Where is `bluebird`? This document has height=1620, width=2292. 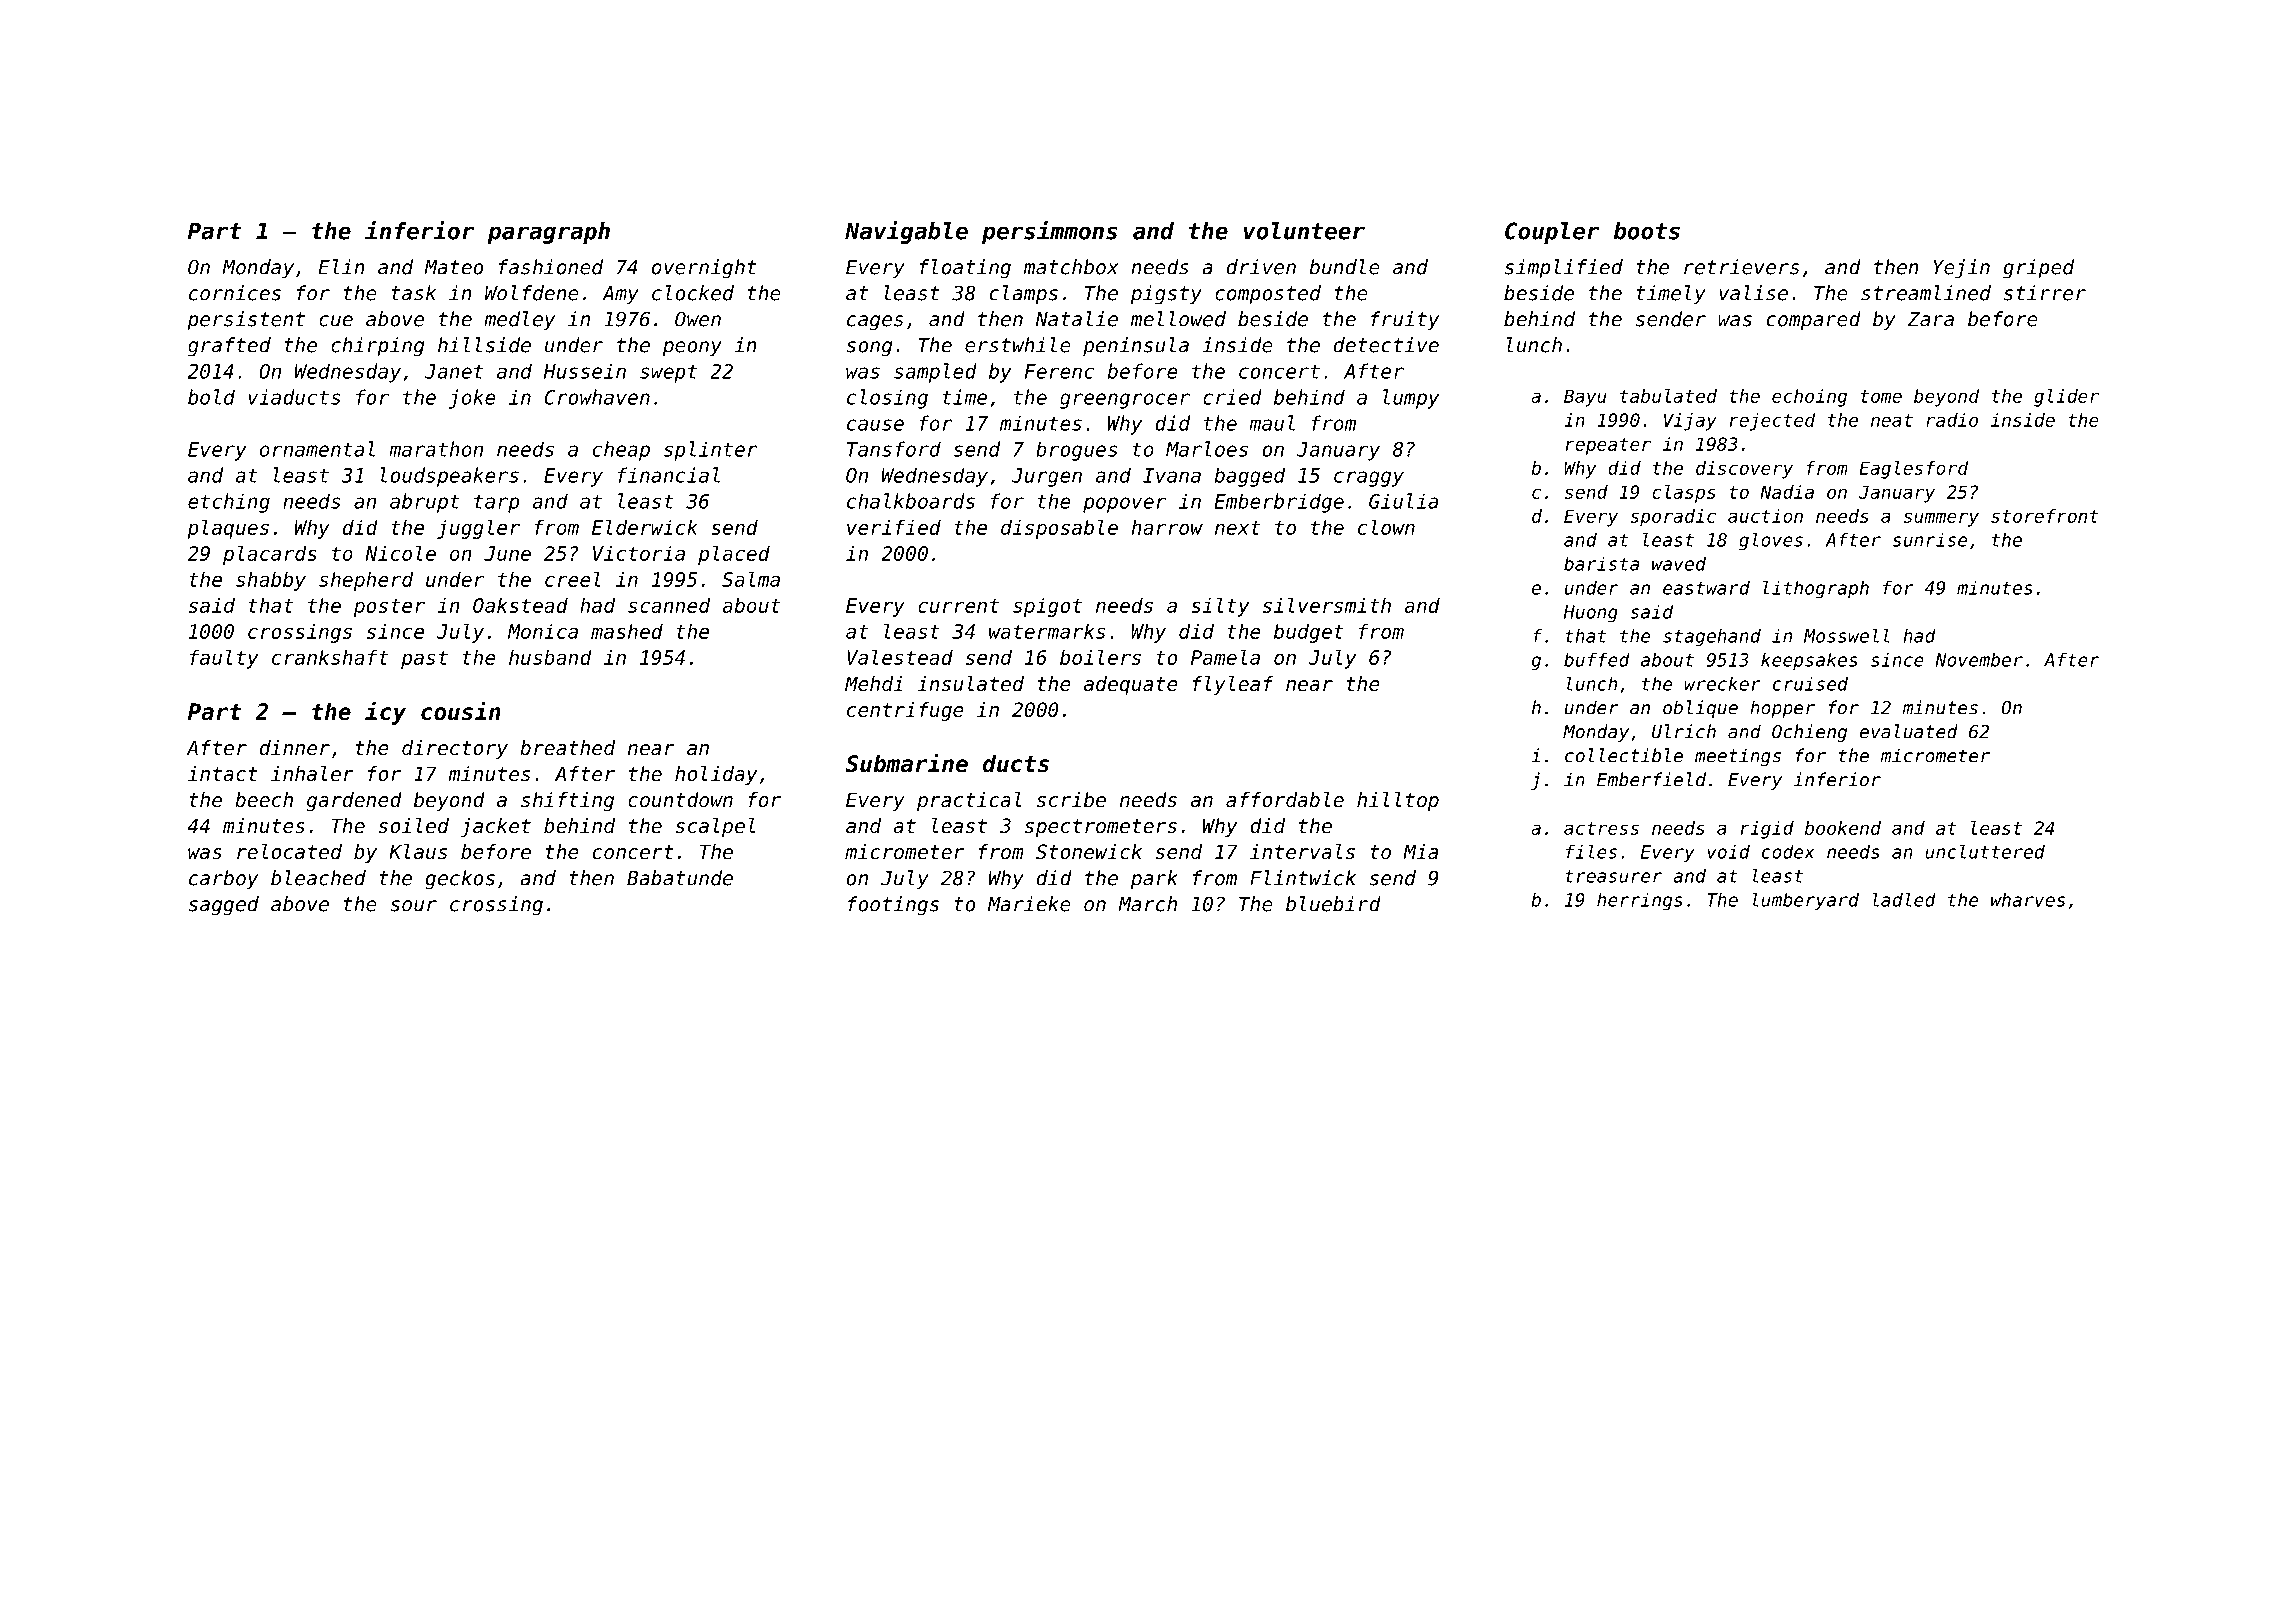
bluebird is located at coordinates (1333, 904).
